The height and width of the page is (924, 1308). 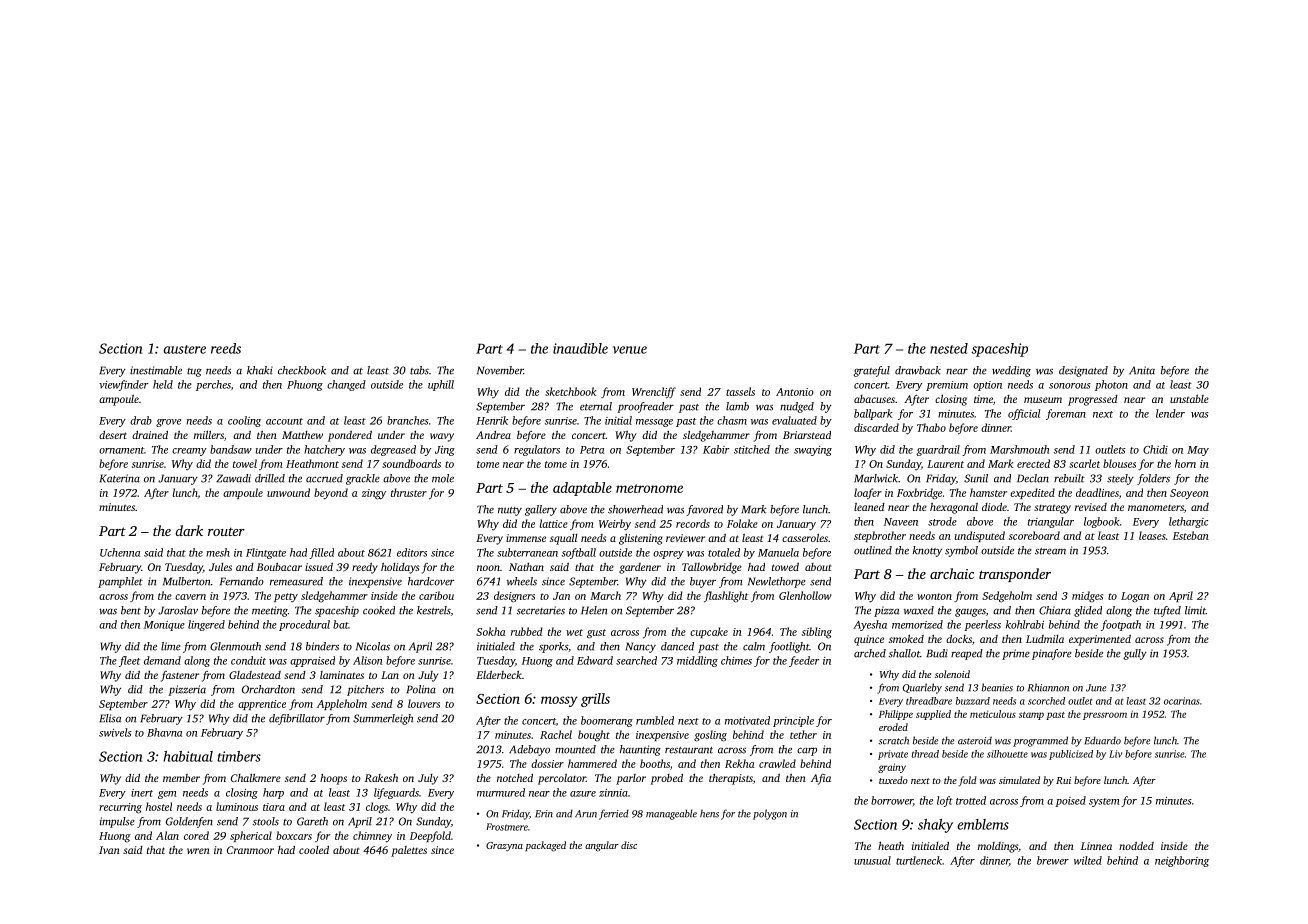 I want to click on boxcars, so click(x=294, y=835).
